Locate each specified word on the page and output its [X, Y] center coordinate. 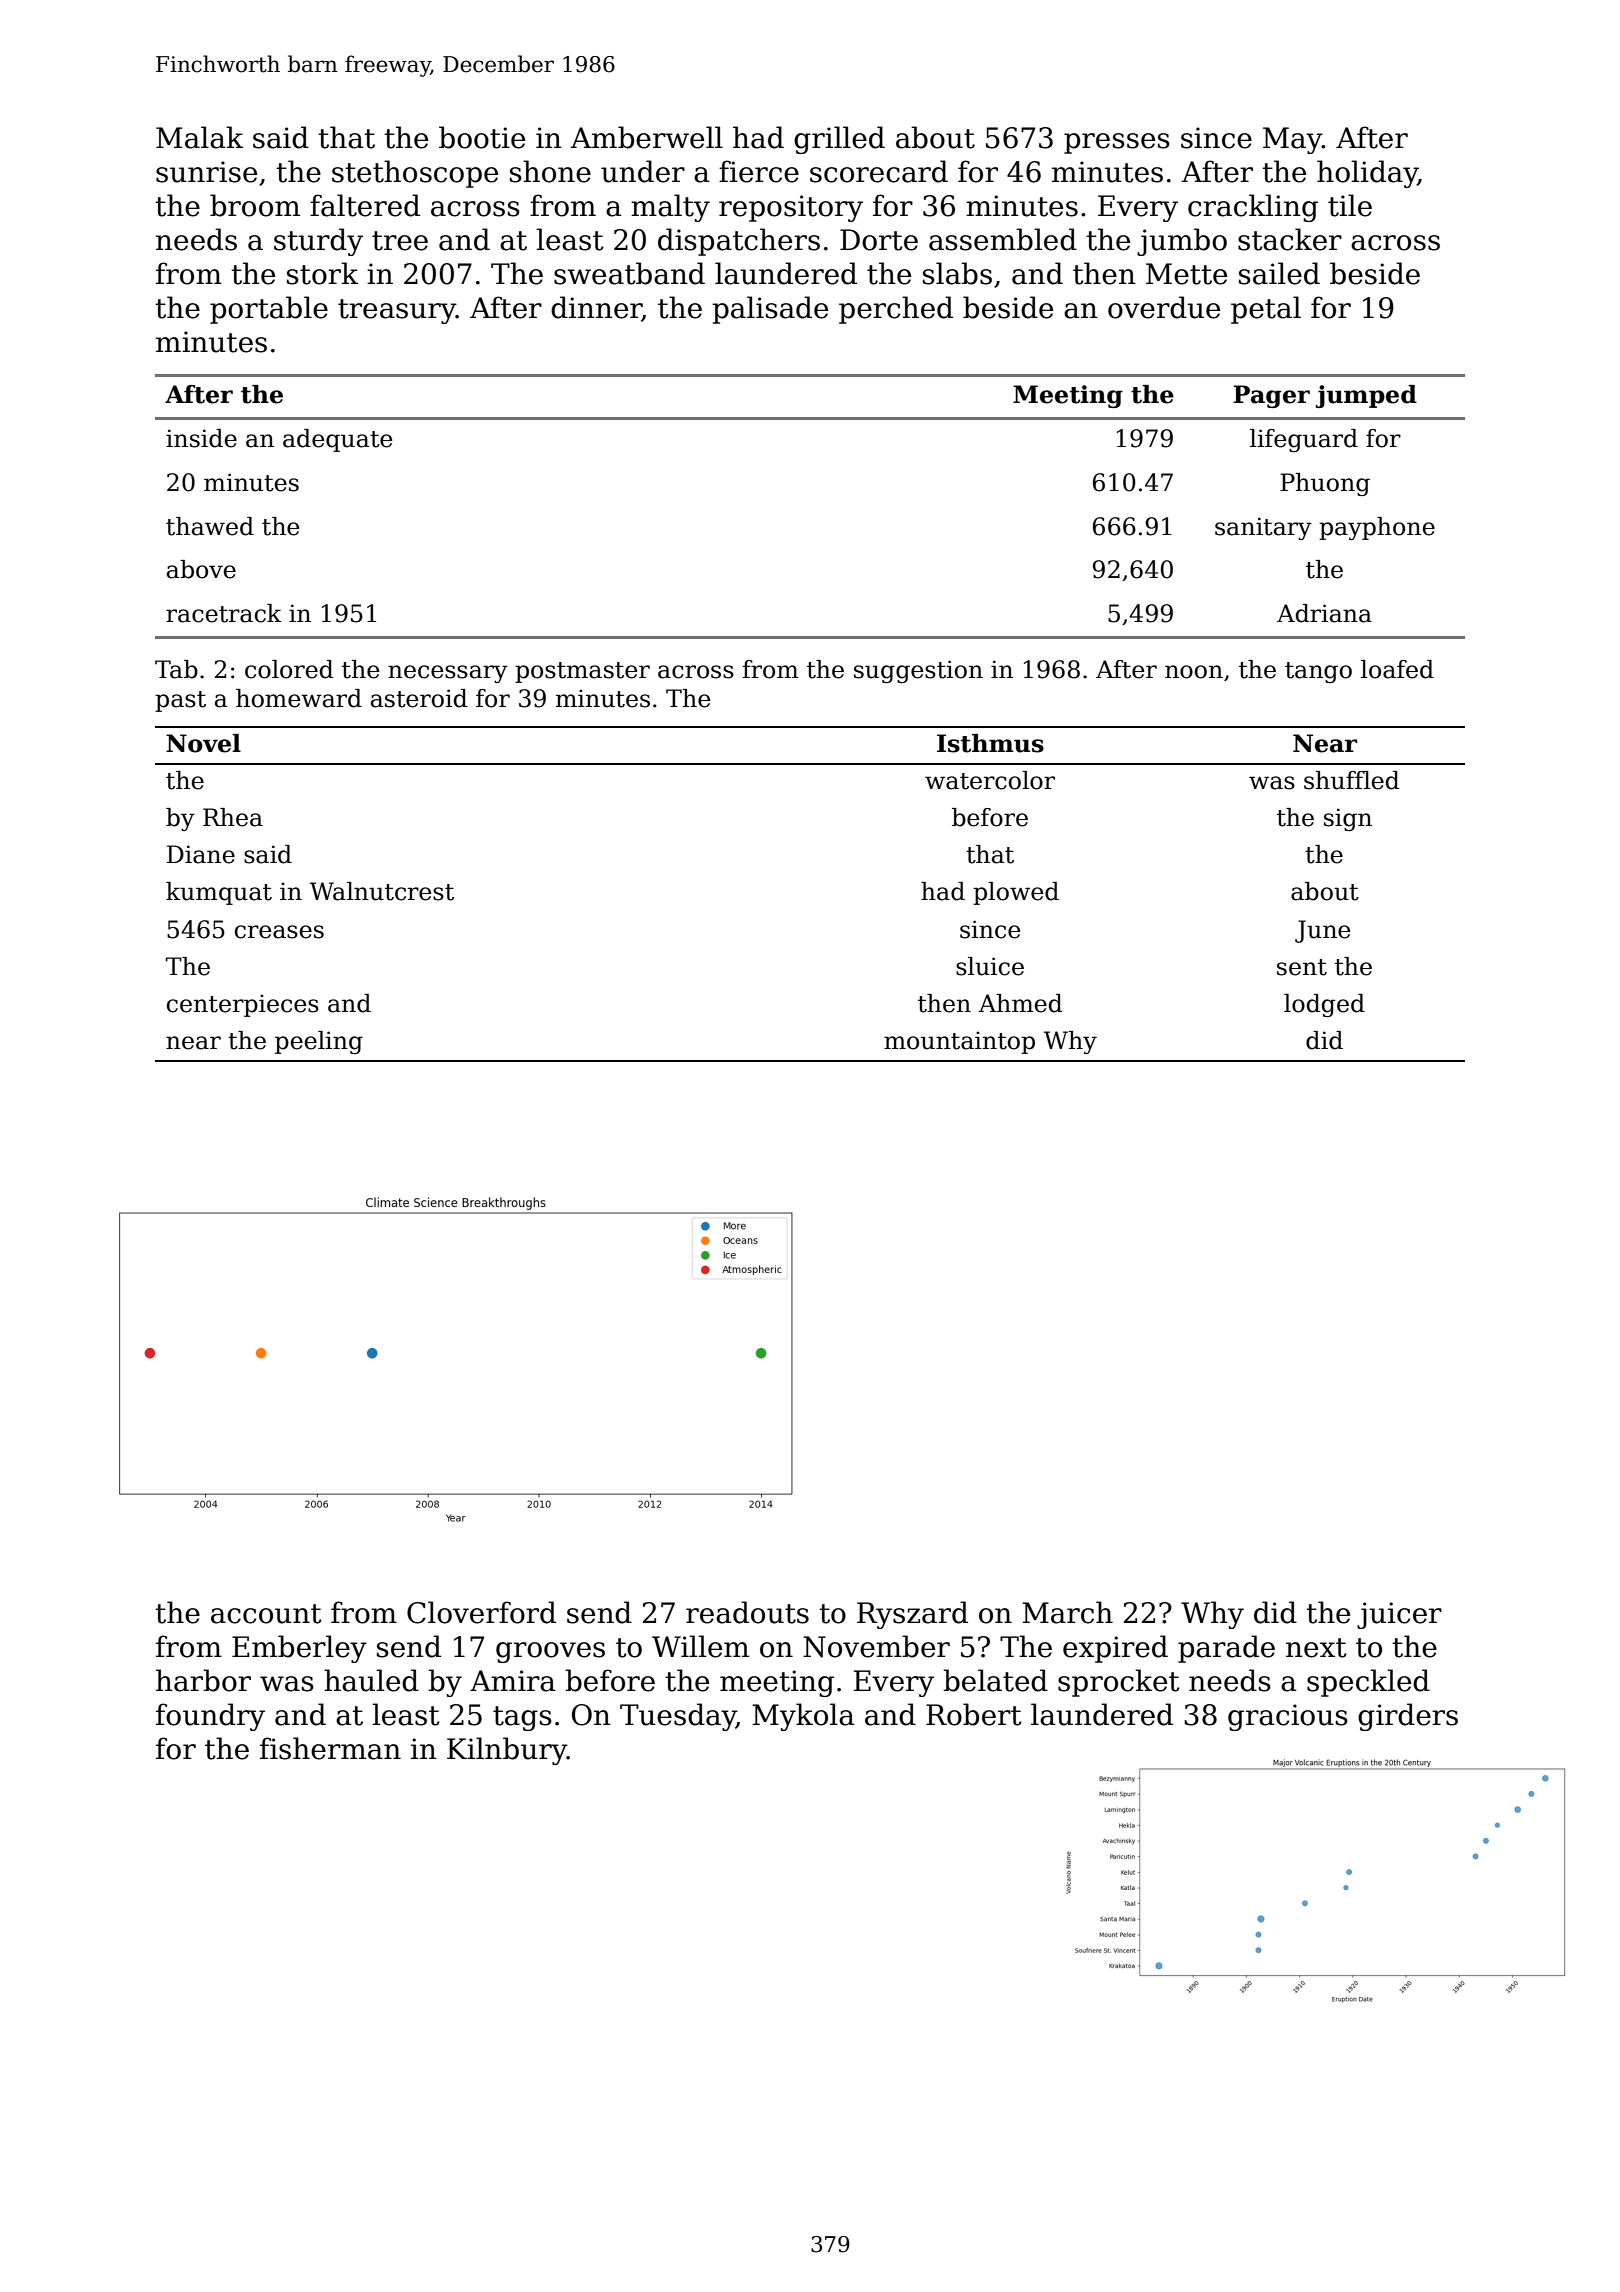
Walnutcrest [382, 891]
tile [1350, 205]
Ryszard [912, 1615]
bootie [482, 137]
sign [1348, 819]
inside [201, 438]
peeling [319, 1042]
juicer [1399, 1615]
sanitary [1263, 528]
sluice [990, 966]
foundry [210, 1717]
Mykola [803, 1717]
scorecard [879, 171]
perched [896, 310]
